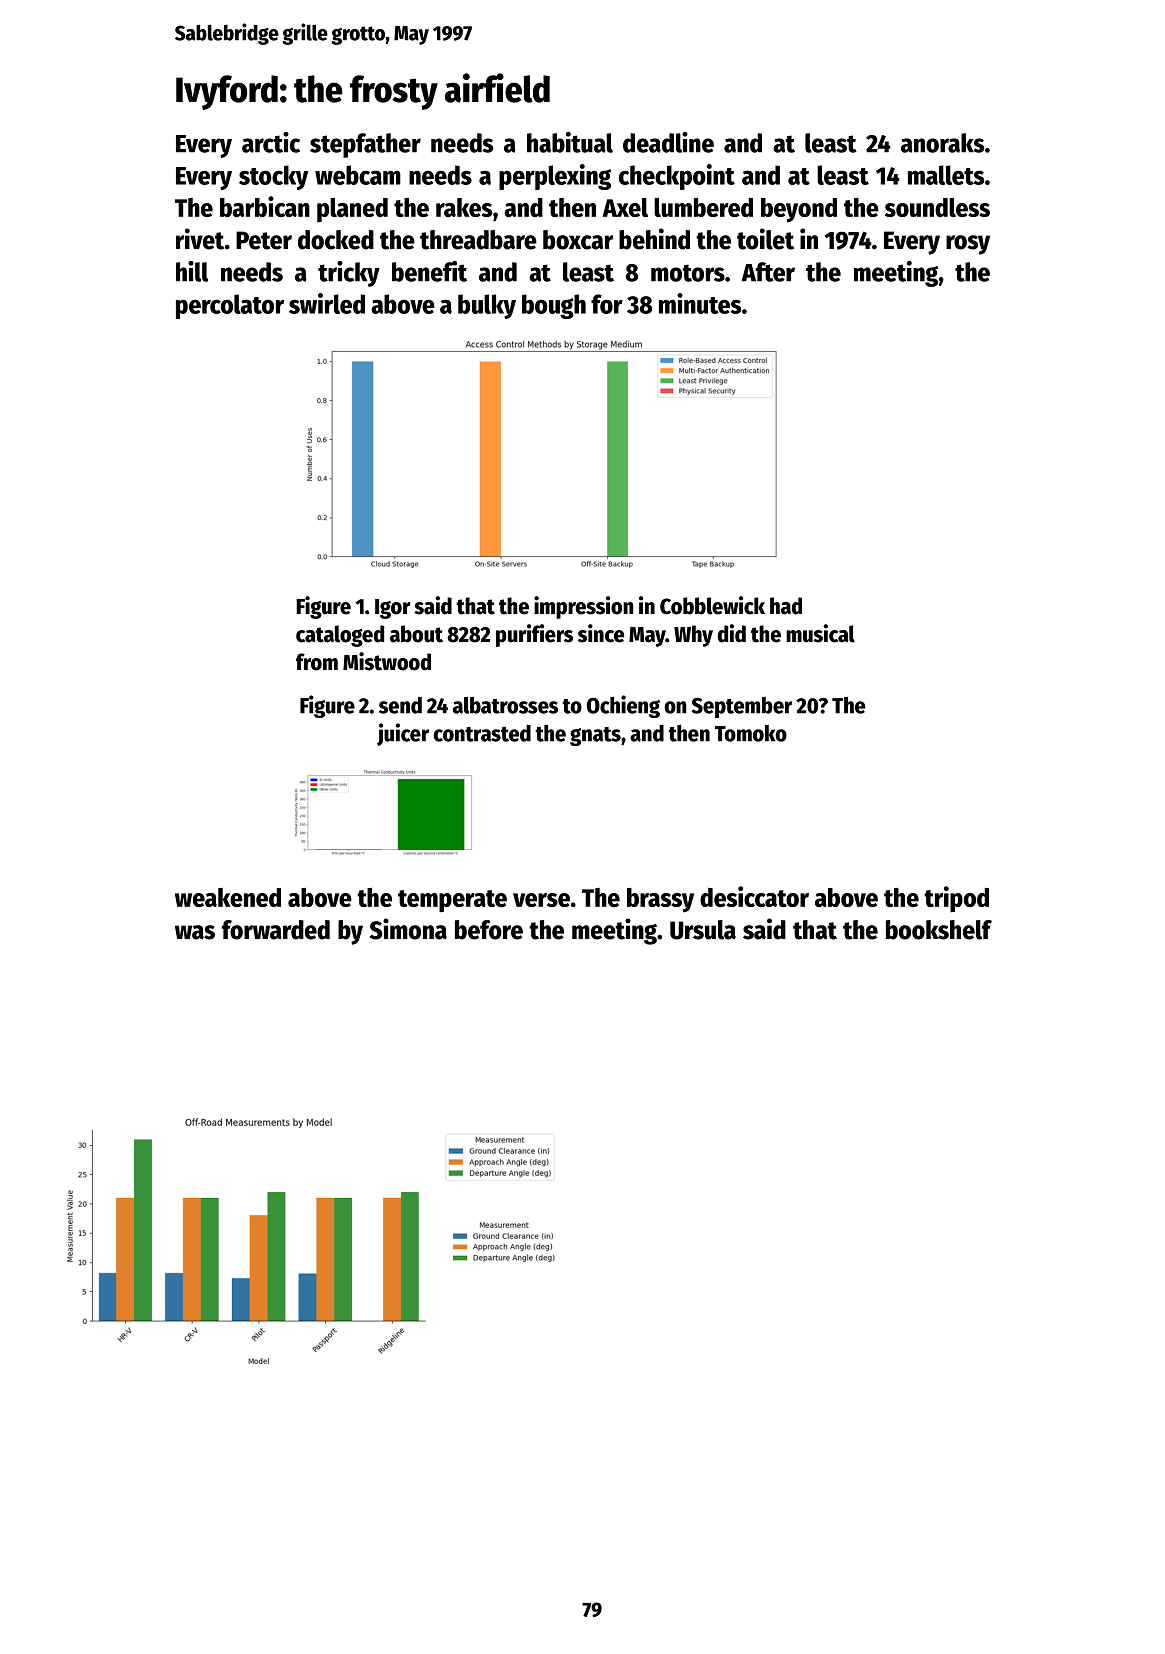  I want to click on had, so click(786, 606).
